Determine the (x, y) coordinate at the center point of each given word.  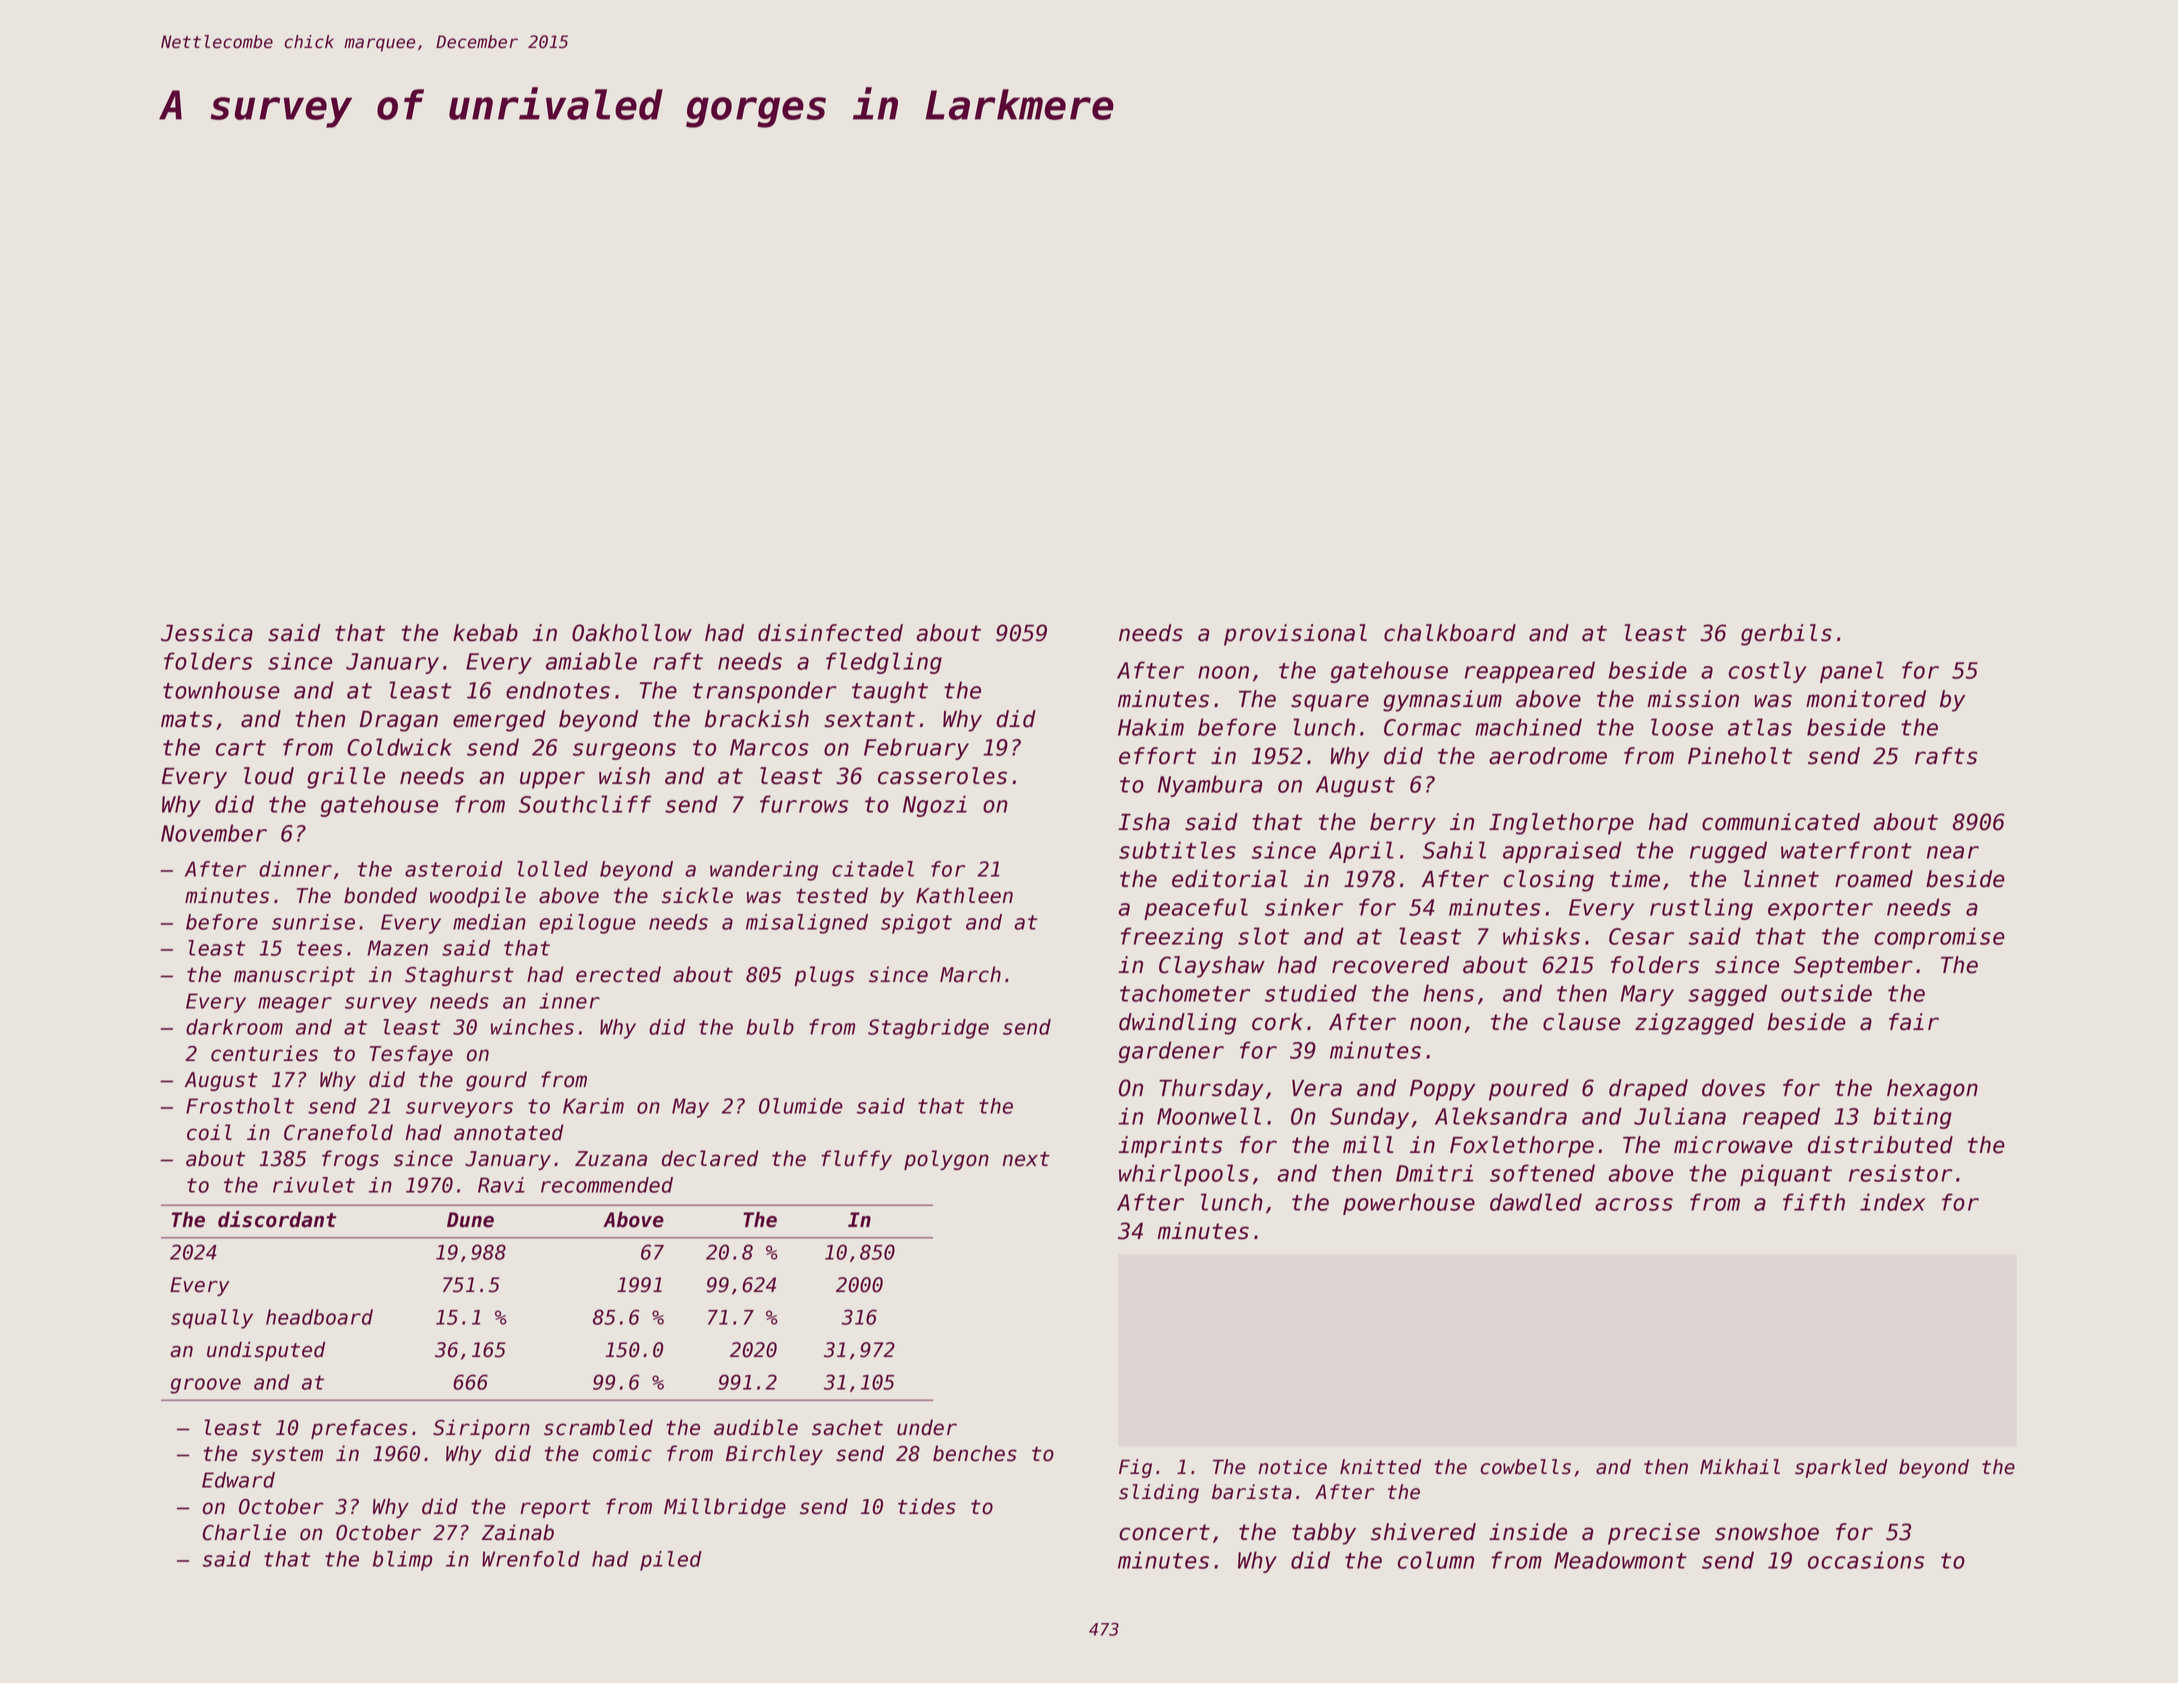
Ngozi (935, 806)
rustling (1701, 909)
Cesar (1641, 936)
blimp (402, 1561)
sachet (847, 1427)
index (1892, 1202)
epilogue (588, 924)
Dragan (399, 721)
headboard (319, 1317)
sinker (1304, 907)
